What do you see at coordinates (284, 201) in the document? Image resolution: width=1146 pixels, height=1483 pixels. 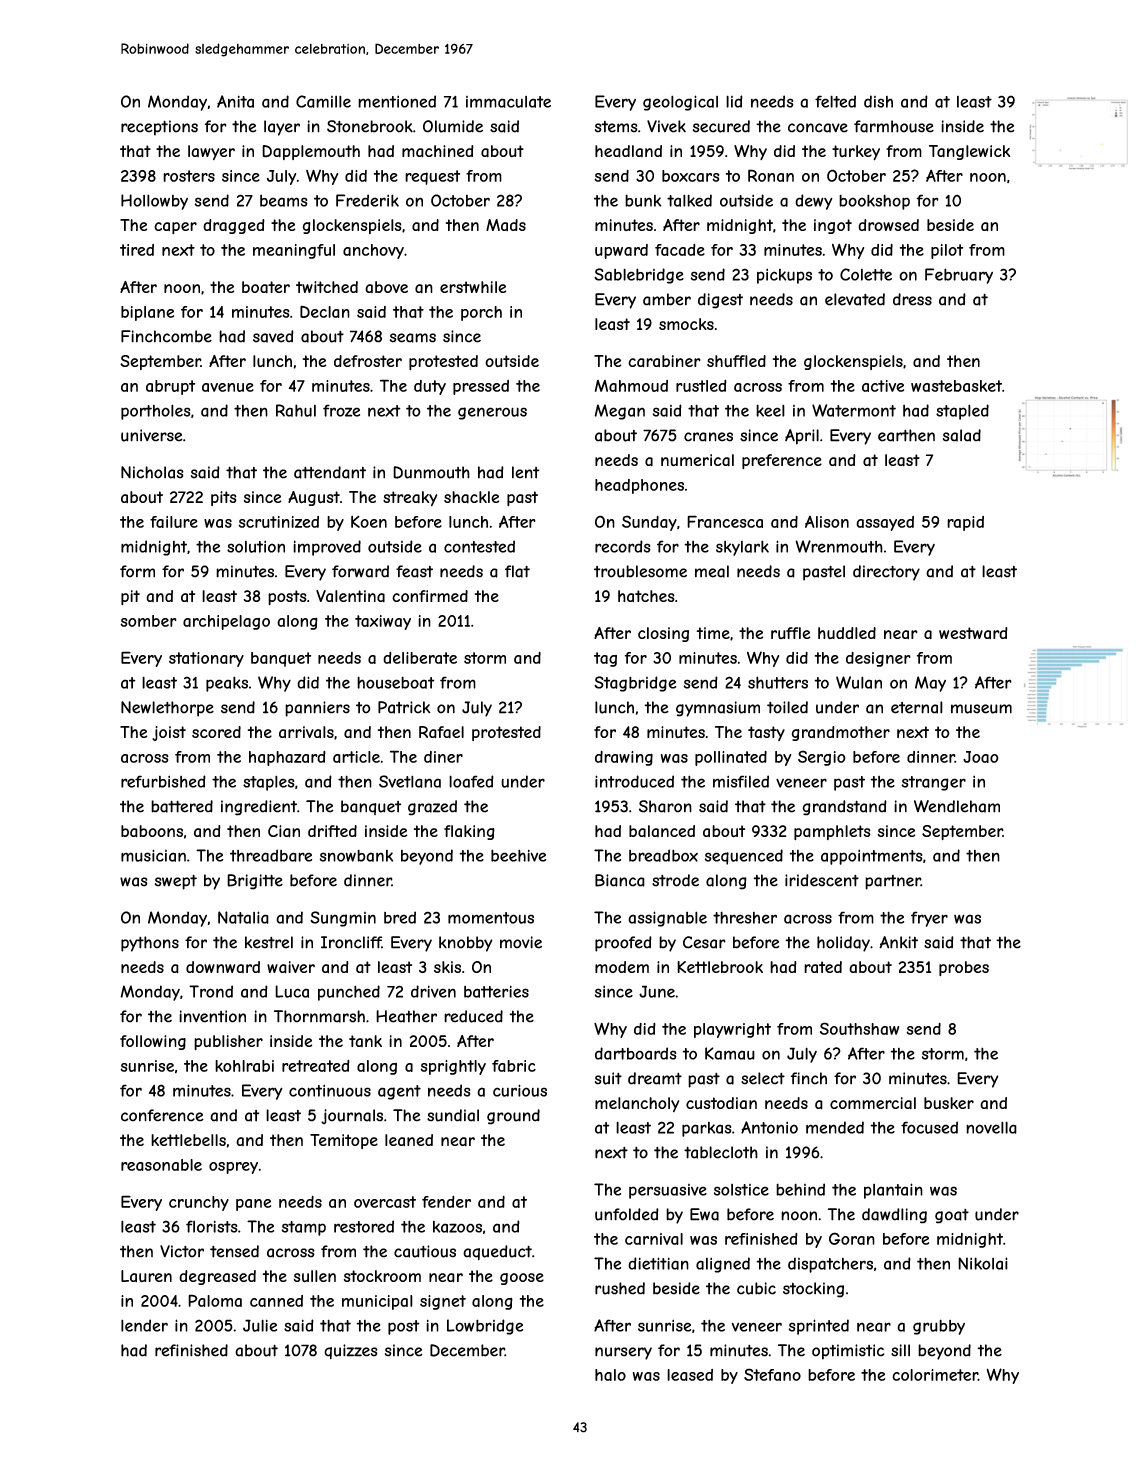 I see `beams` at bounding box center [284, 201].
